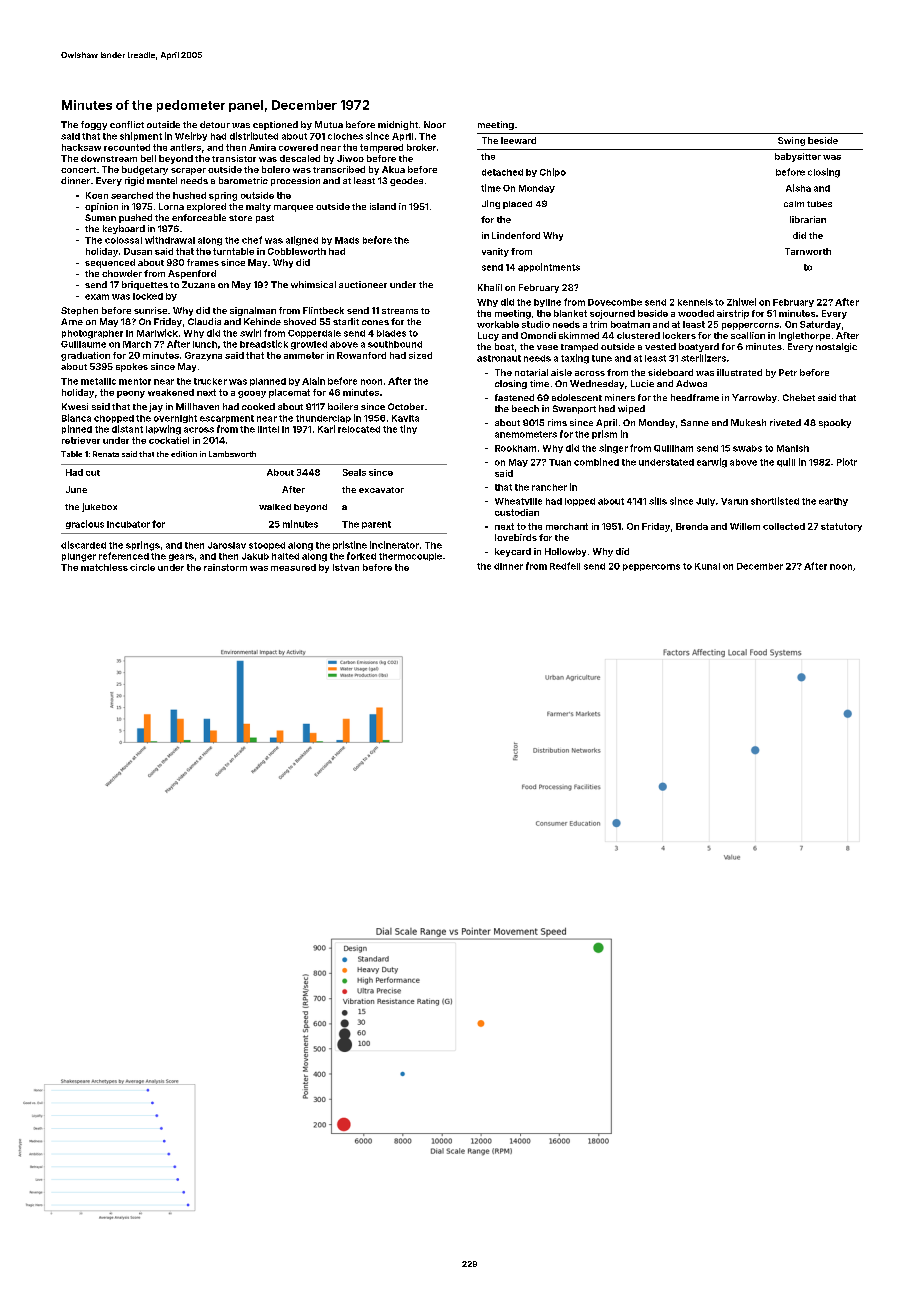  I want to click on Noor, so click(435, 124).
